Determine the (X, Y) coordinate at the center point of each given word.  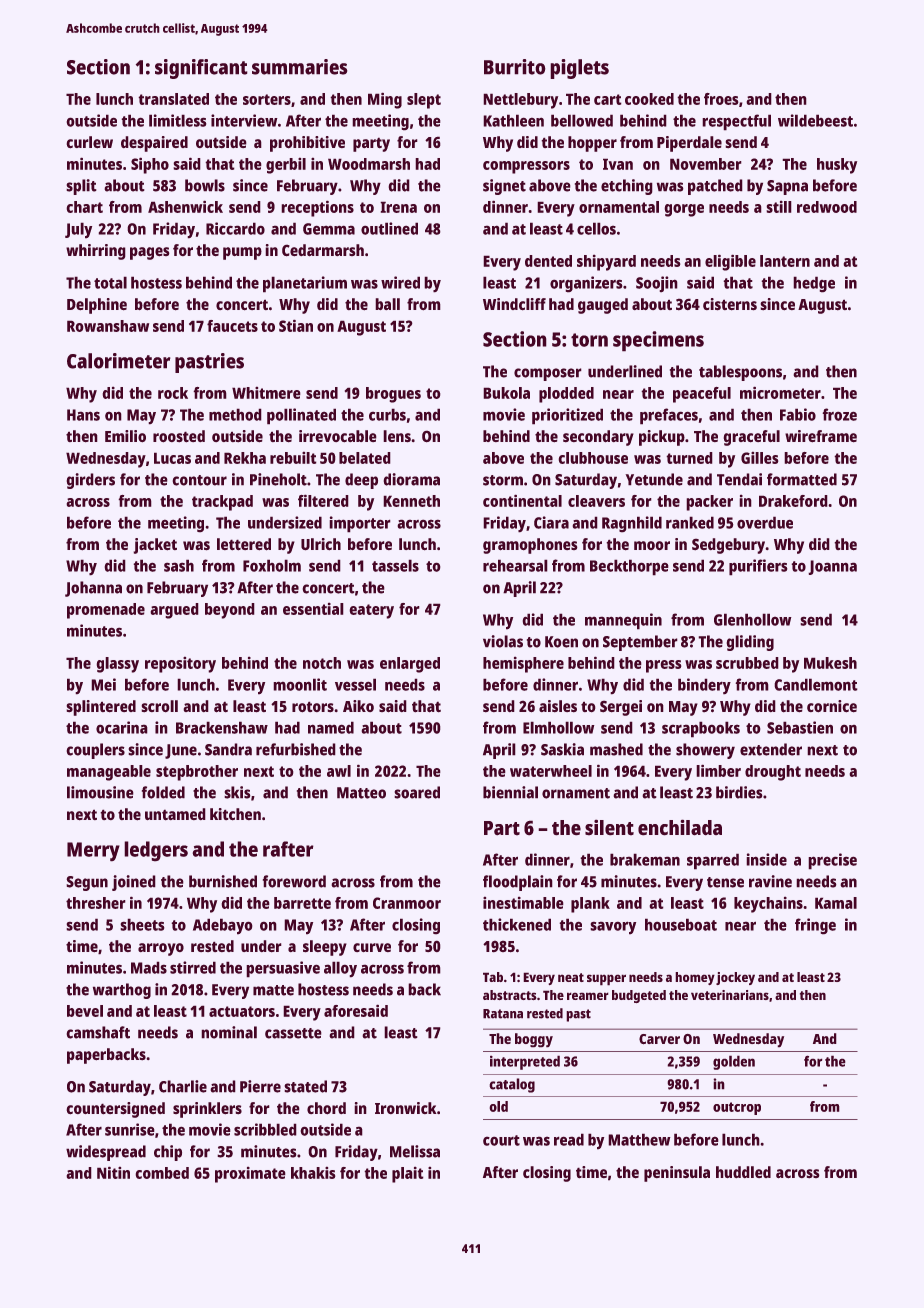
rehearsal (515, 566)
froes (721, 99)
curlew (90, 142)
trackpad (222, 503)
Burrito (514, 67)
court (501, 1140)
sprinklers (207, 1110)
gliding (750, 643)
